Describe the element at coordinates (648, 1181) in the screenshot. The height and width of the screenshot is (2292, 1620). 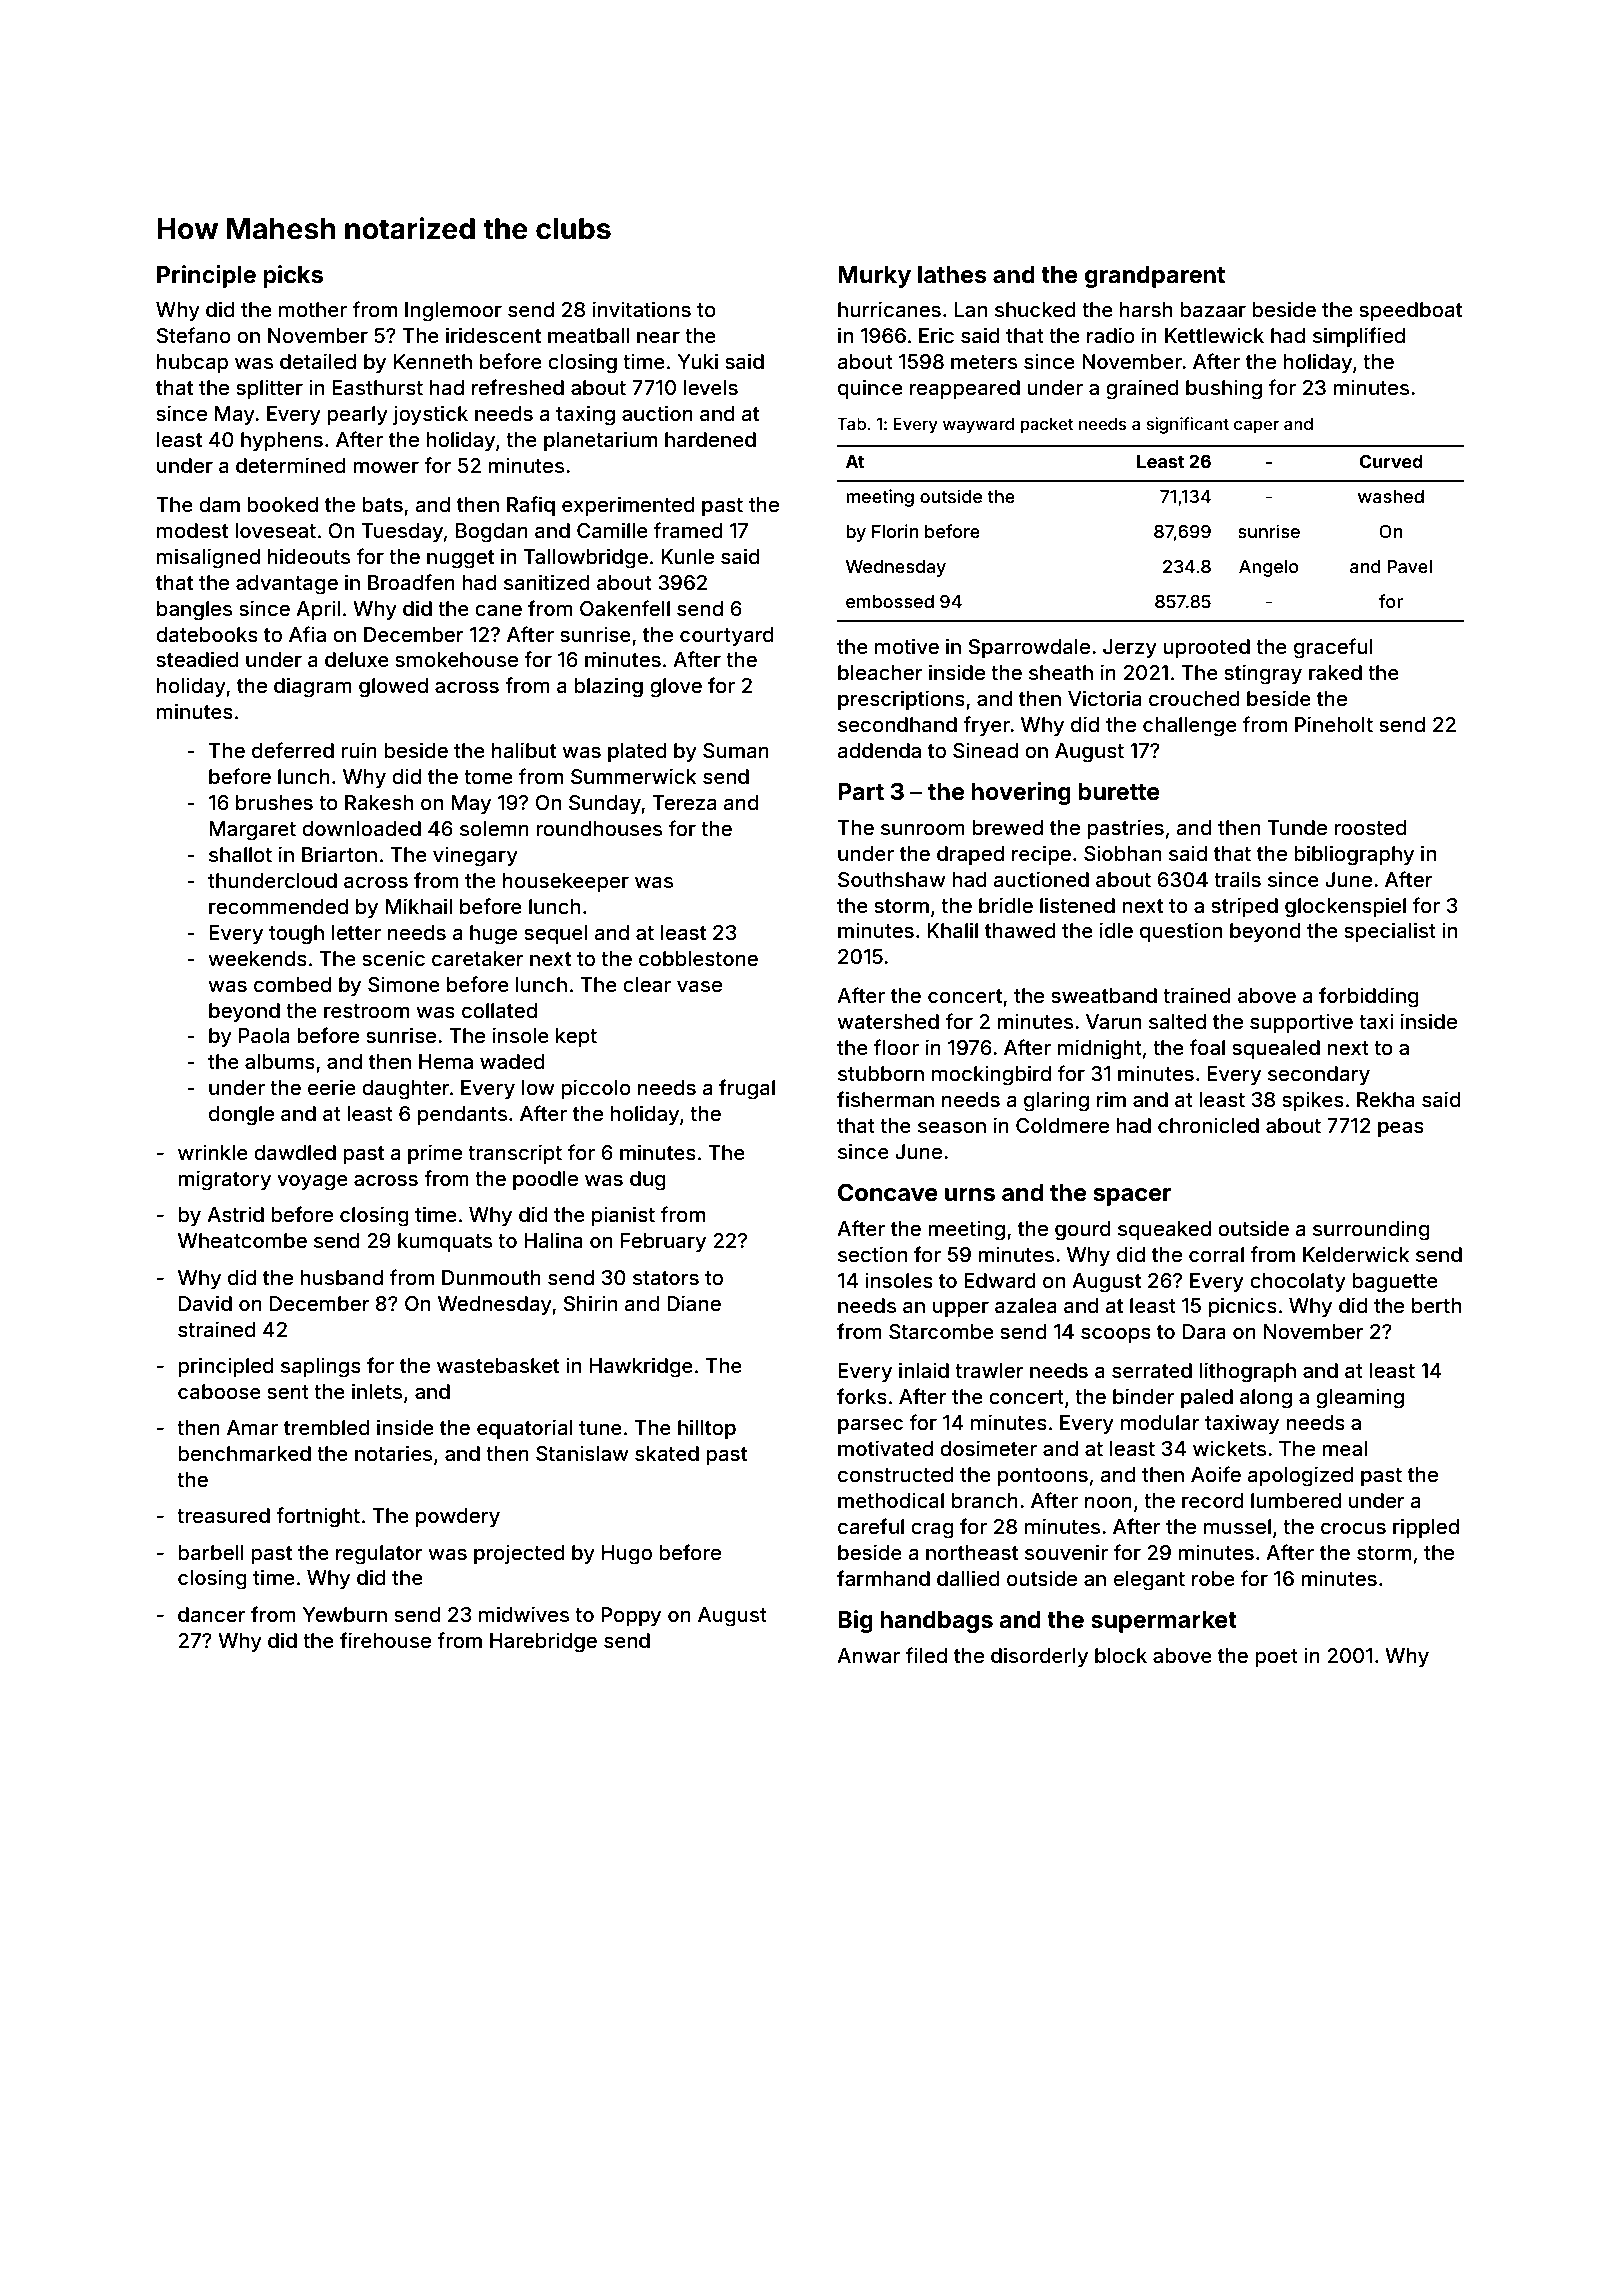
I see `dug` at that location.
